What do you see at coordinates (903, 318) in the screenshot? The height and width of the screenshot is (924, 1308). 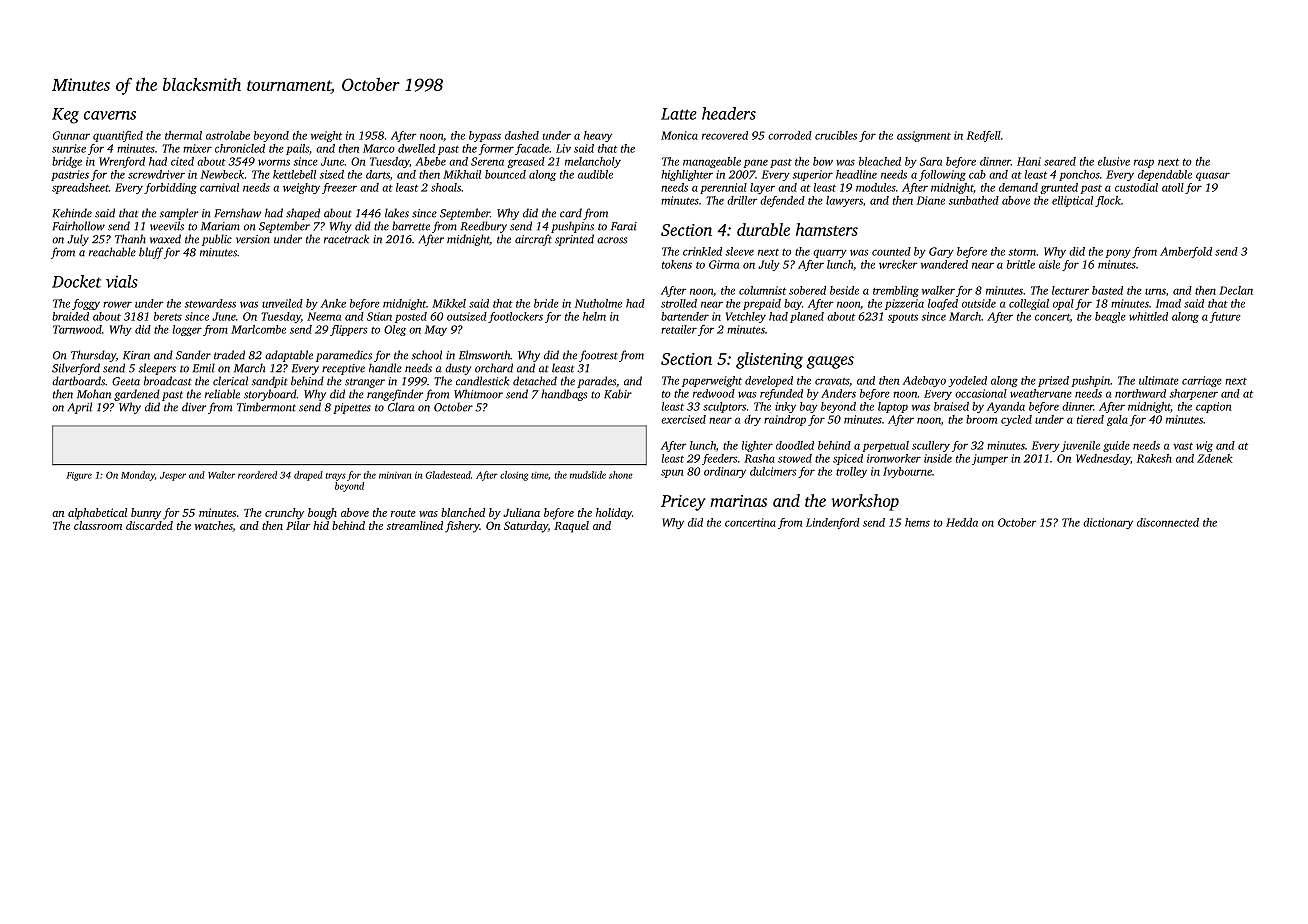 I see `spouts` at bounding box center [903, 318].
